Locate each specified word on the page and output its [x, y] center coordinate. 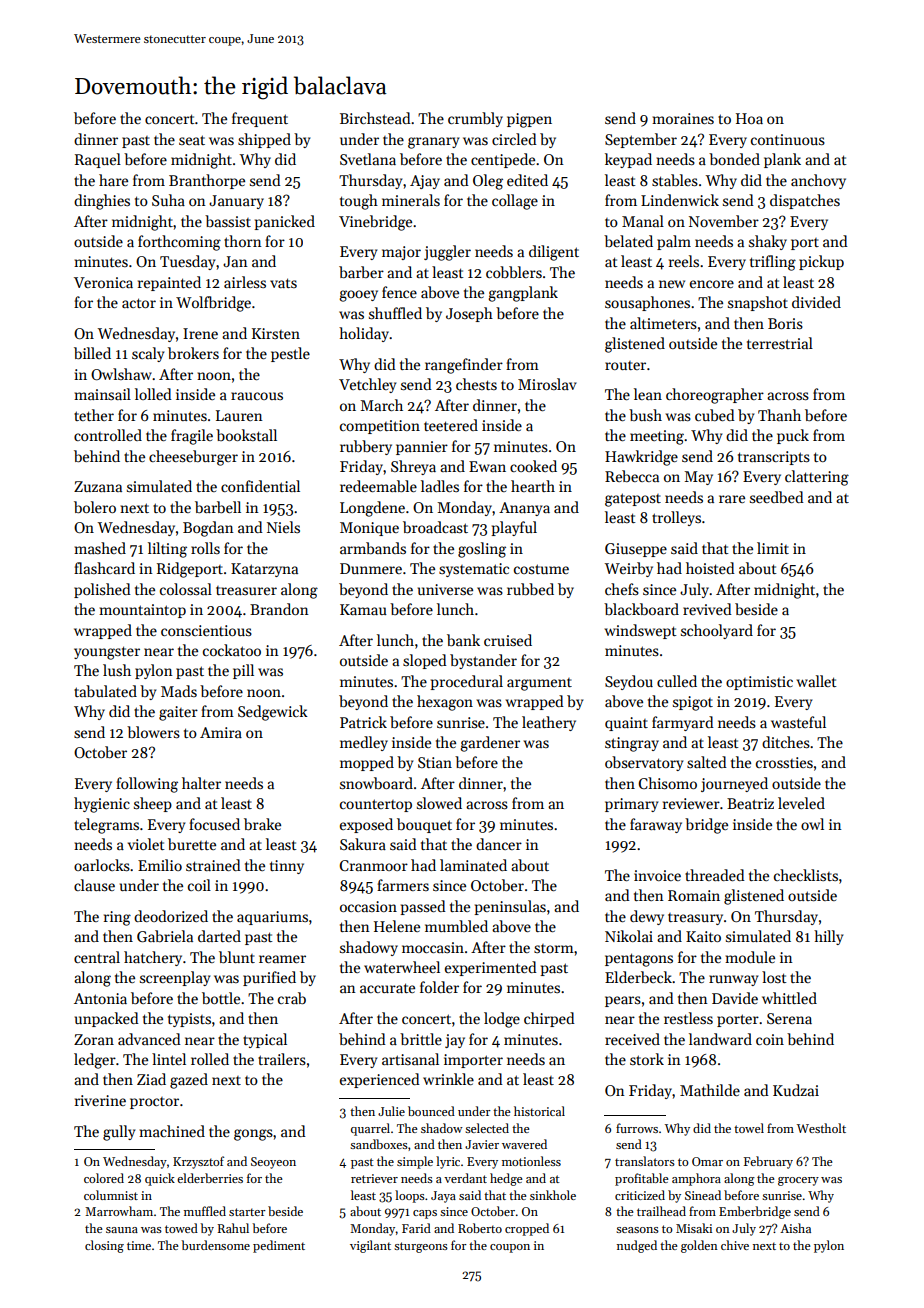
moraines [683, 118]
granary [433, 143]
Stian [435, 762]
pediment [279, 1246]
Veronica [103, 282]
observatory [644, 763]
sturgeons [421, 1247]
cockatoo [232, 650]
